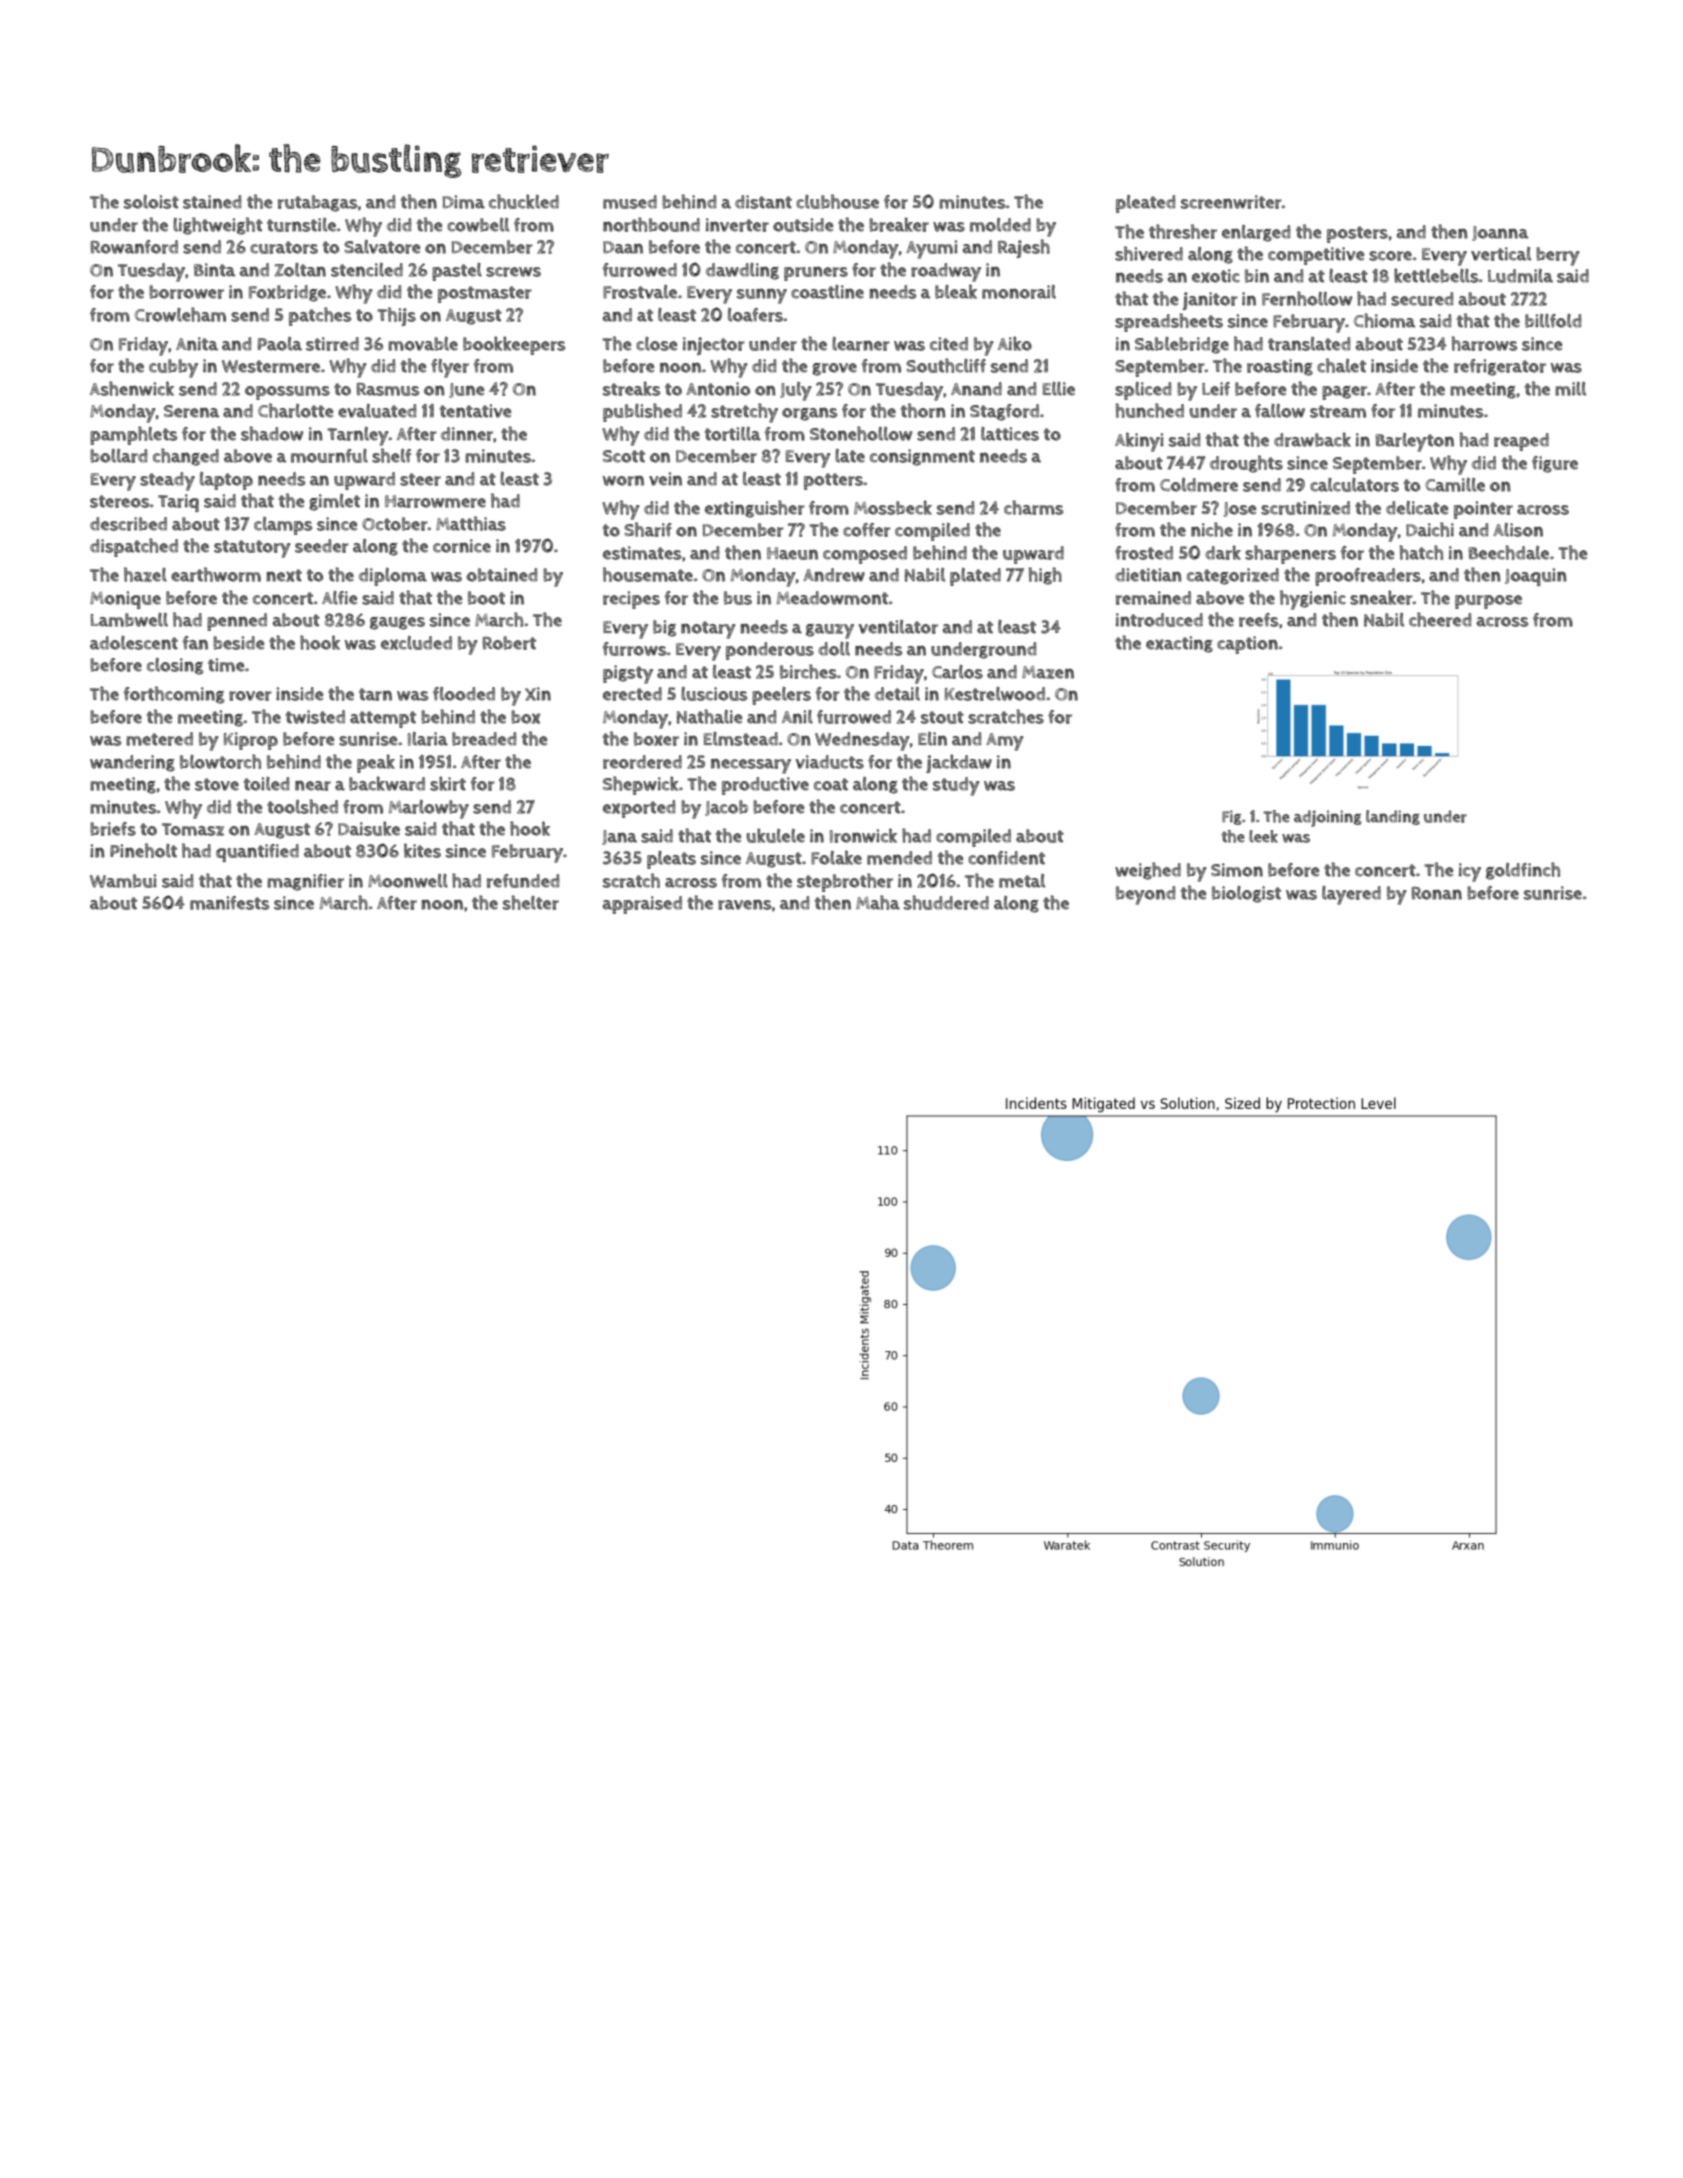 This page has height=2178, width=1683. Describe the element at coordinates (1553, 321) in the page. I see `billfold` at that location.
